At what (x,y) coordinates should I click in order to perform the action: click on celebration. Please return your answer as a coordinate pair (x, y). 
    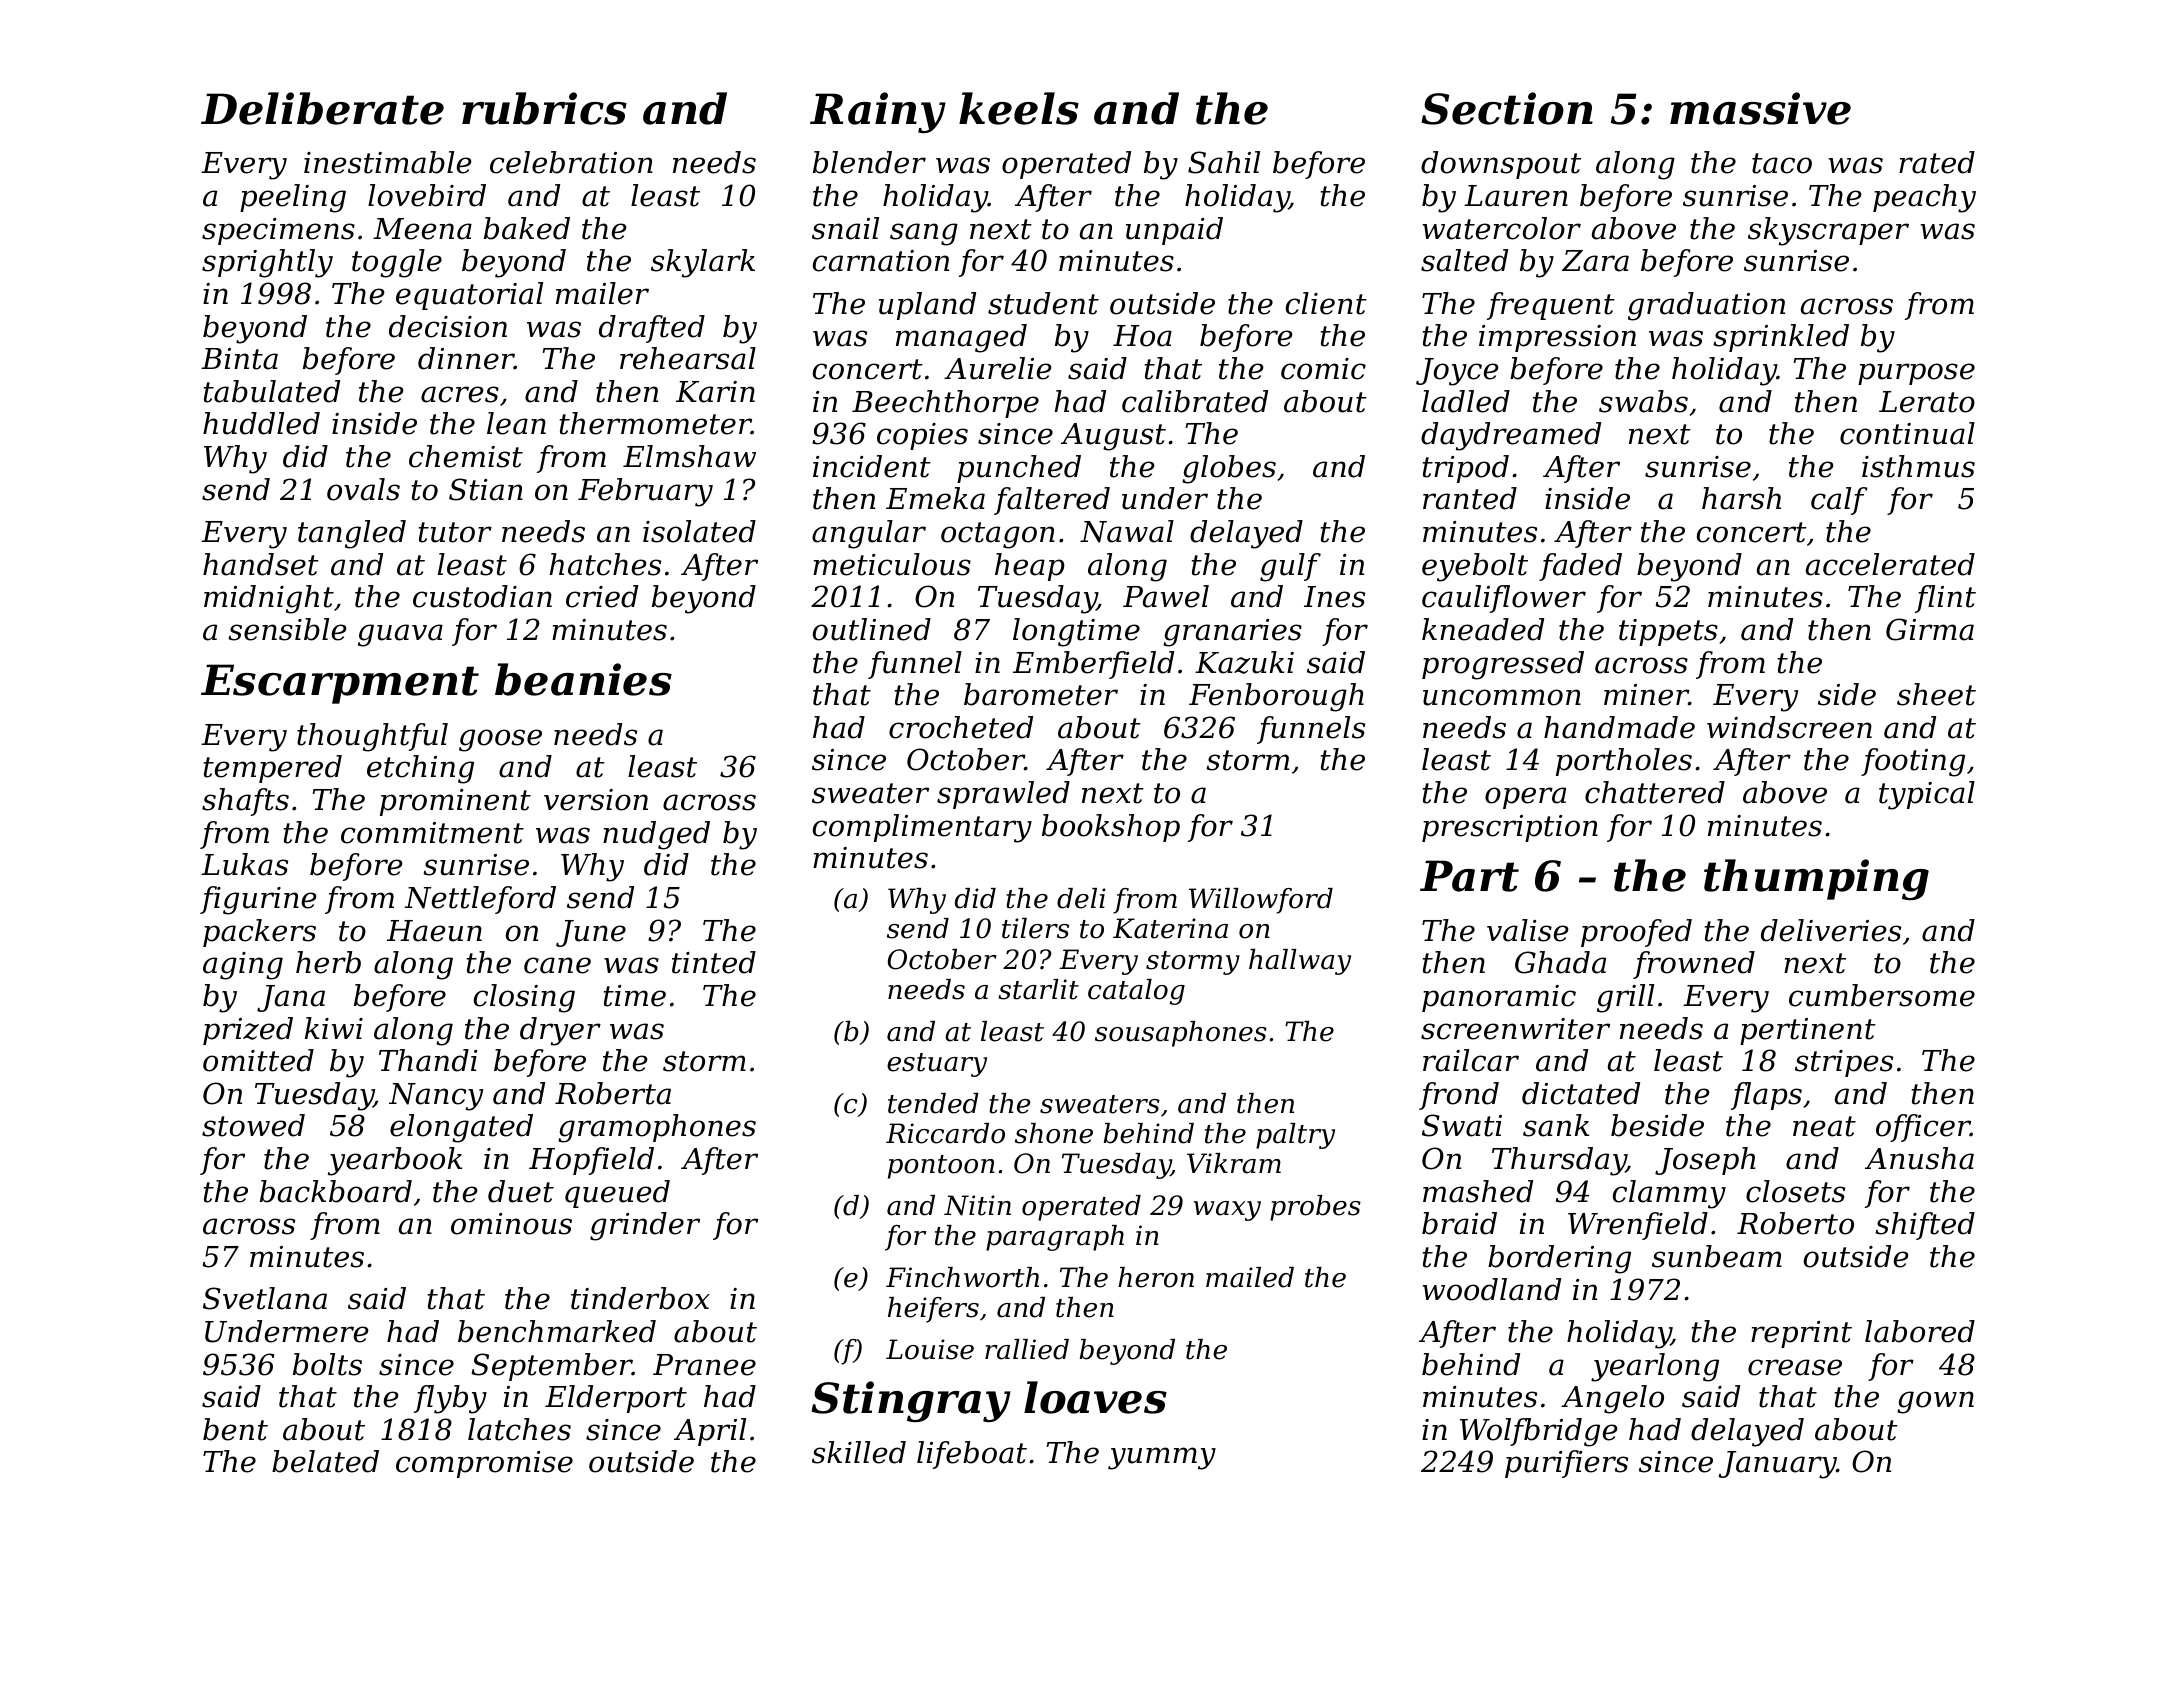
    Looking at the image, I should click on (571, 162).
